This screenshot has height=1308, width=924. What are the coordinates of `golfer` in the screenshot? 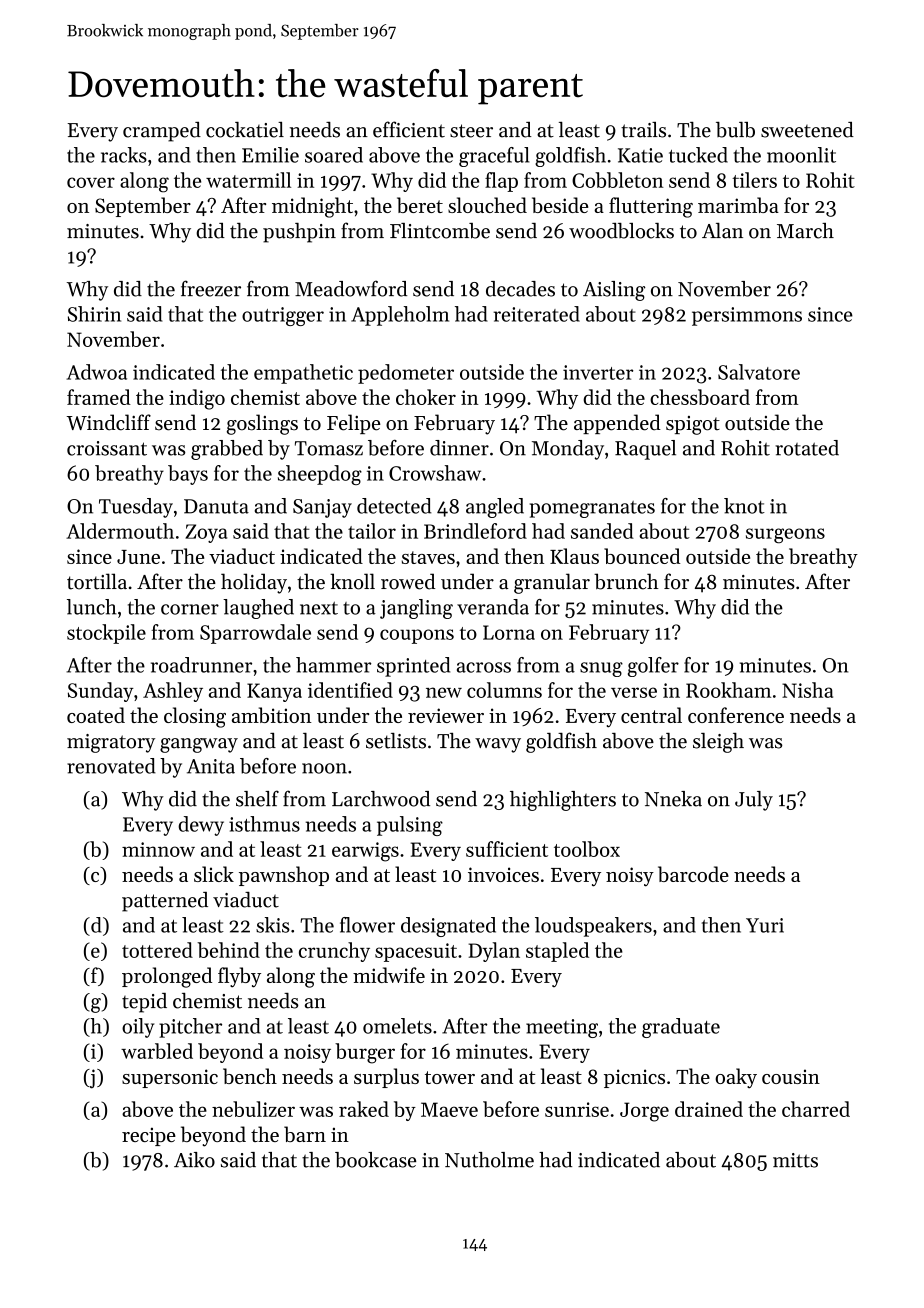 It's located at (653, 667).
